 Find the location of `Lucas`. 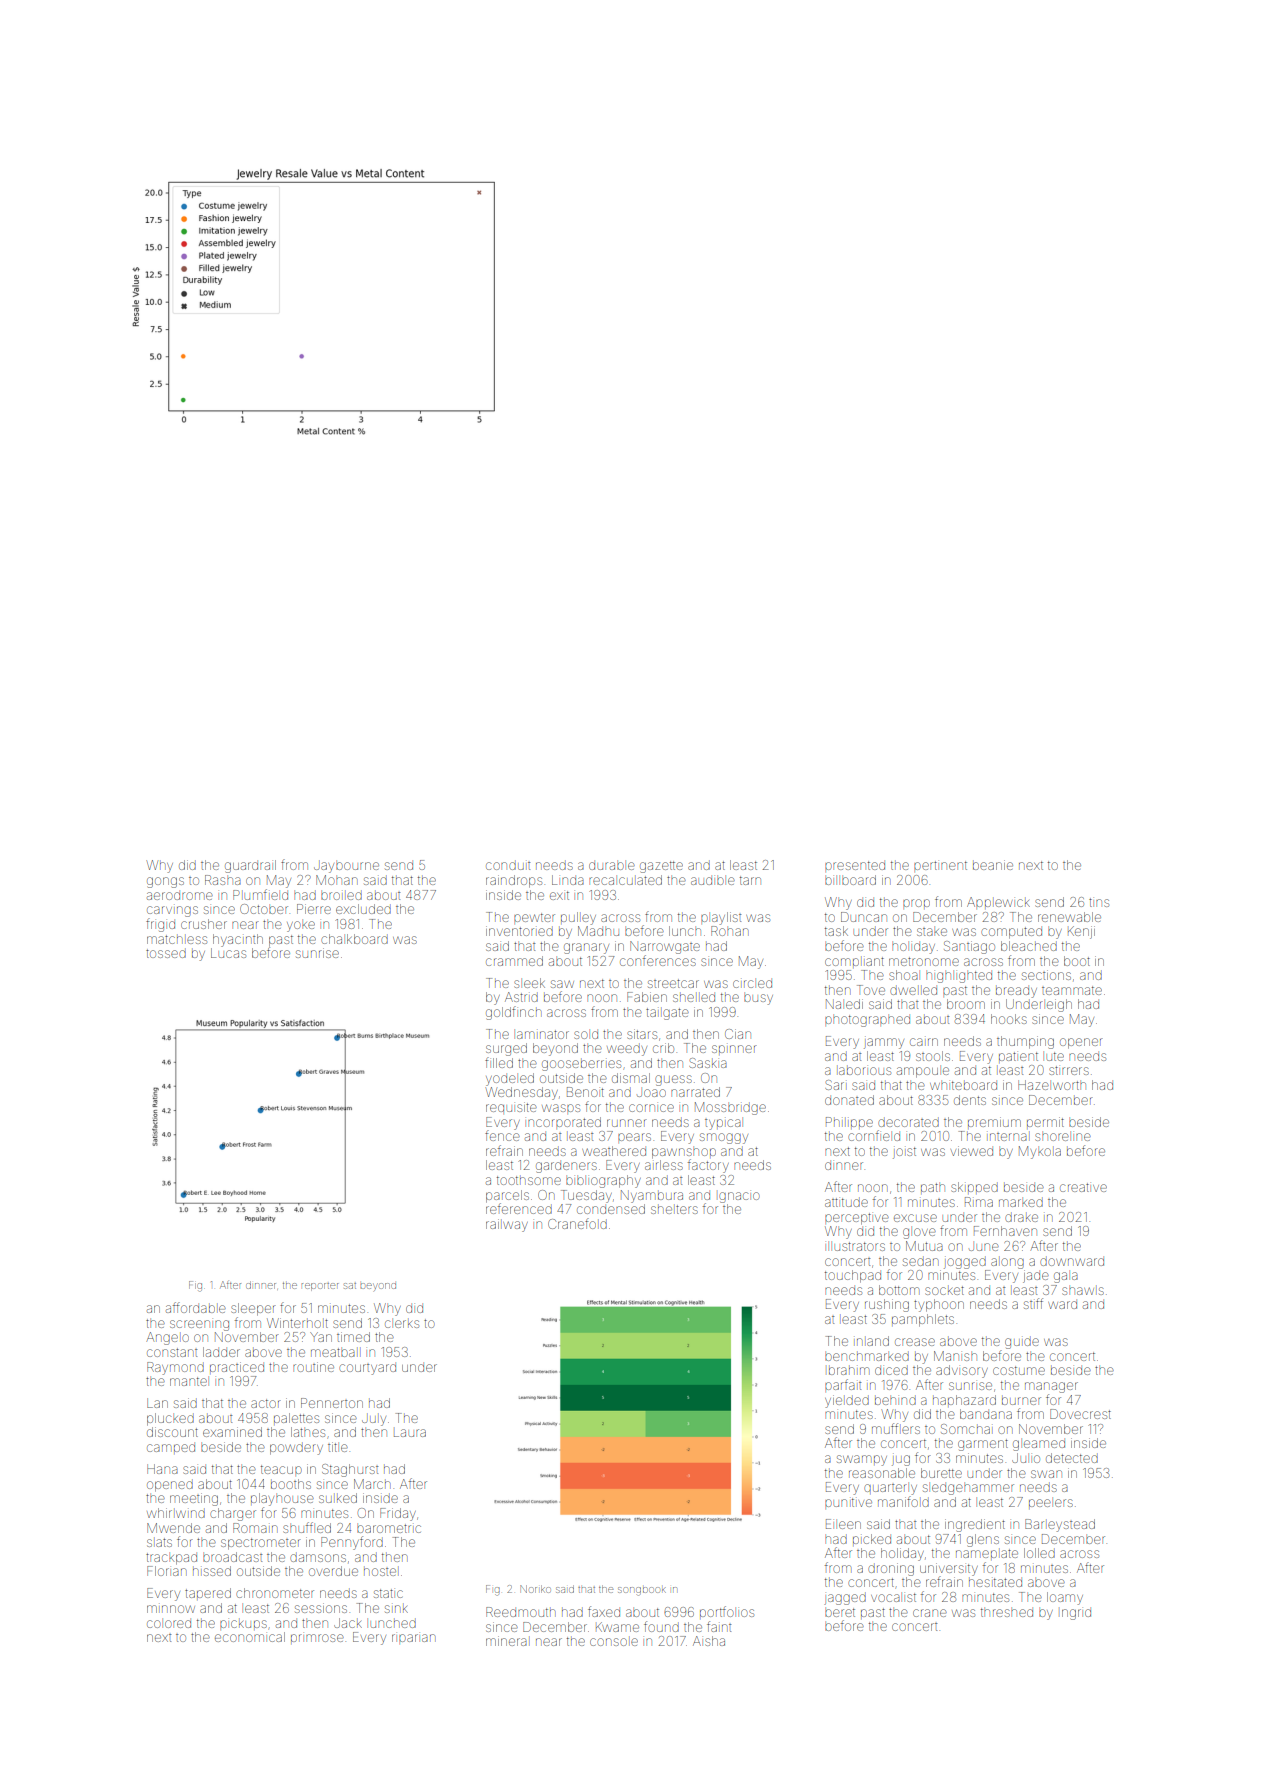

Lucas is located at coordinates (228, 953).
